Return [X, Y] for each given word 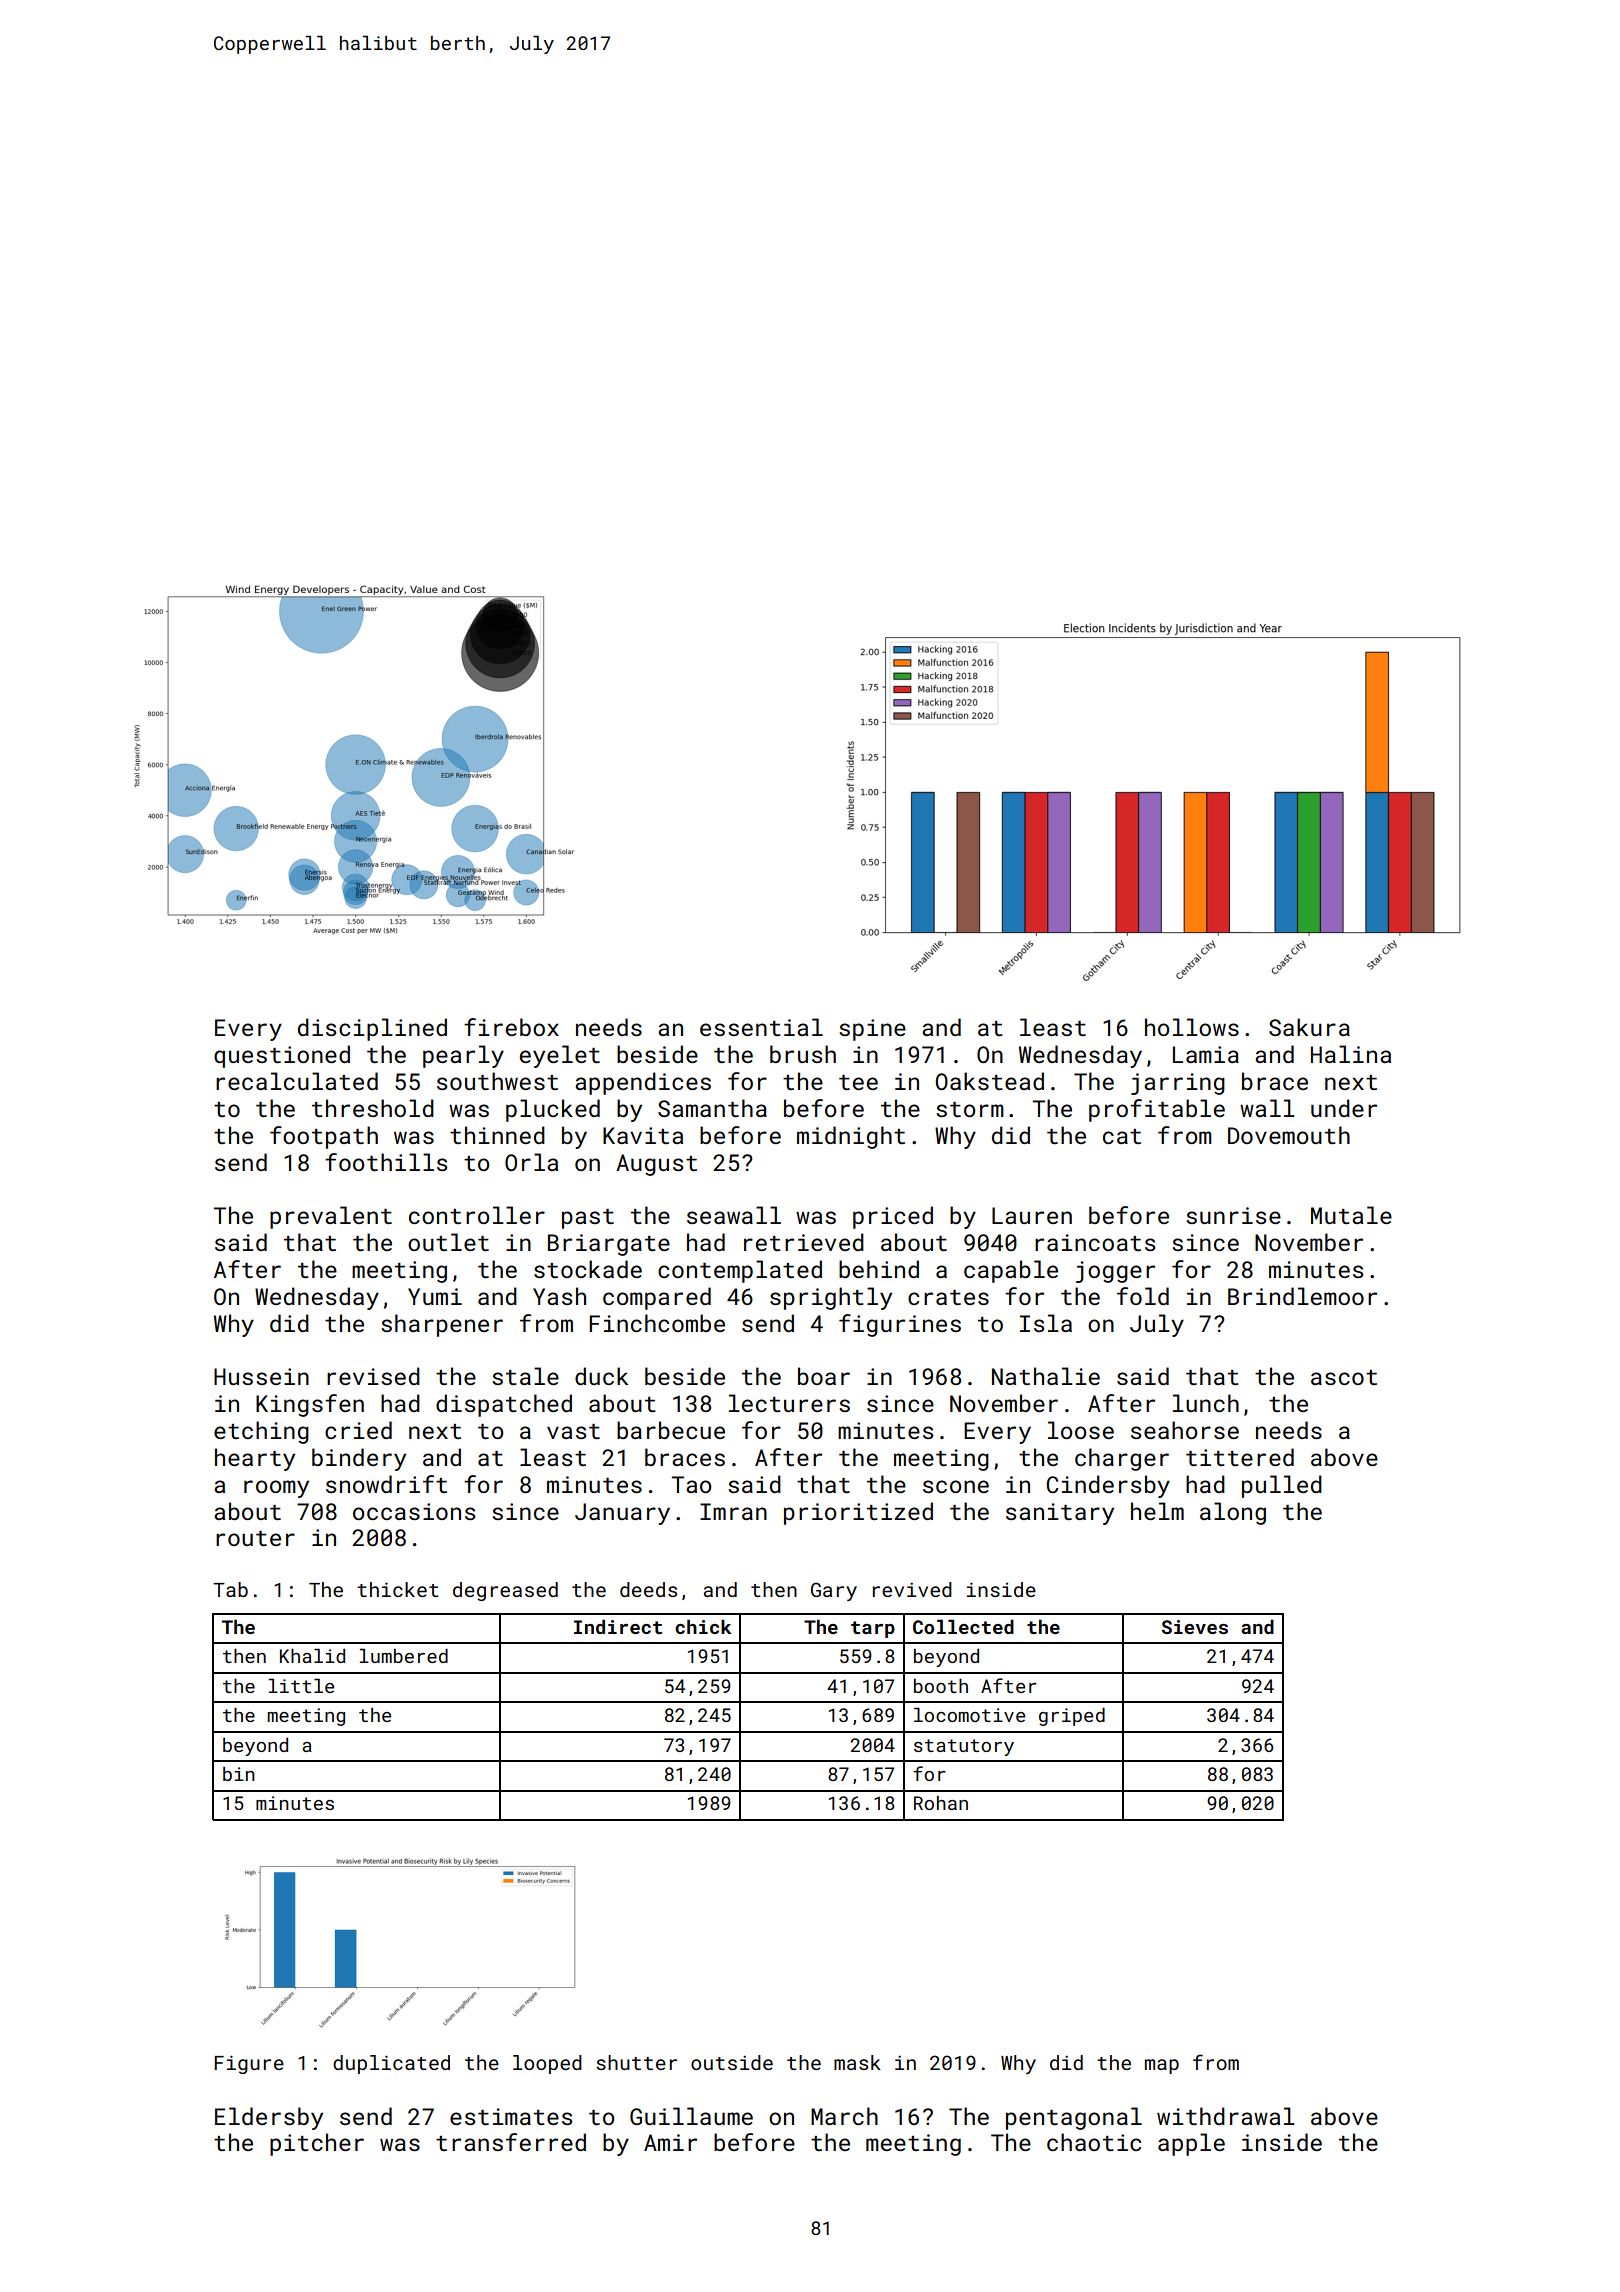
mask [857, 2062]
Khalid [312, 1655]
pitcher [317, 2144]
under [1344, 1108]
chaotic [1094, 2142]
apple [1191, 2144]
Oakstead [990, 1081]
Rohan [941, 1803]
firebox [511, 1027]
